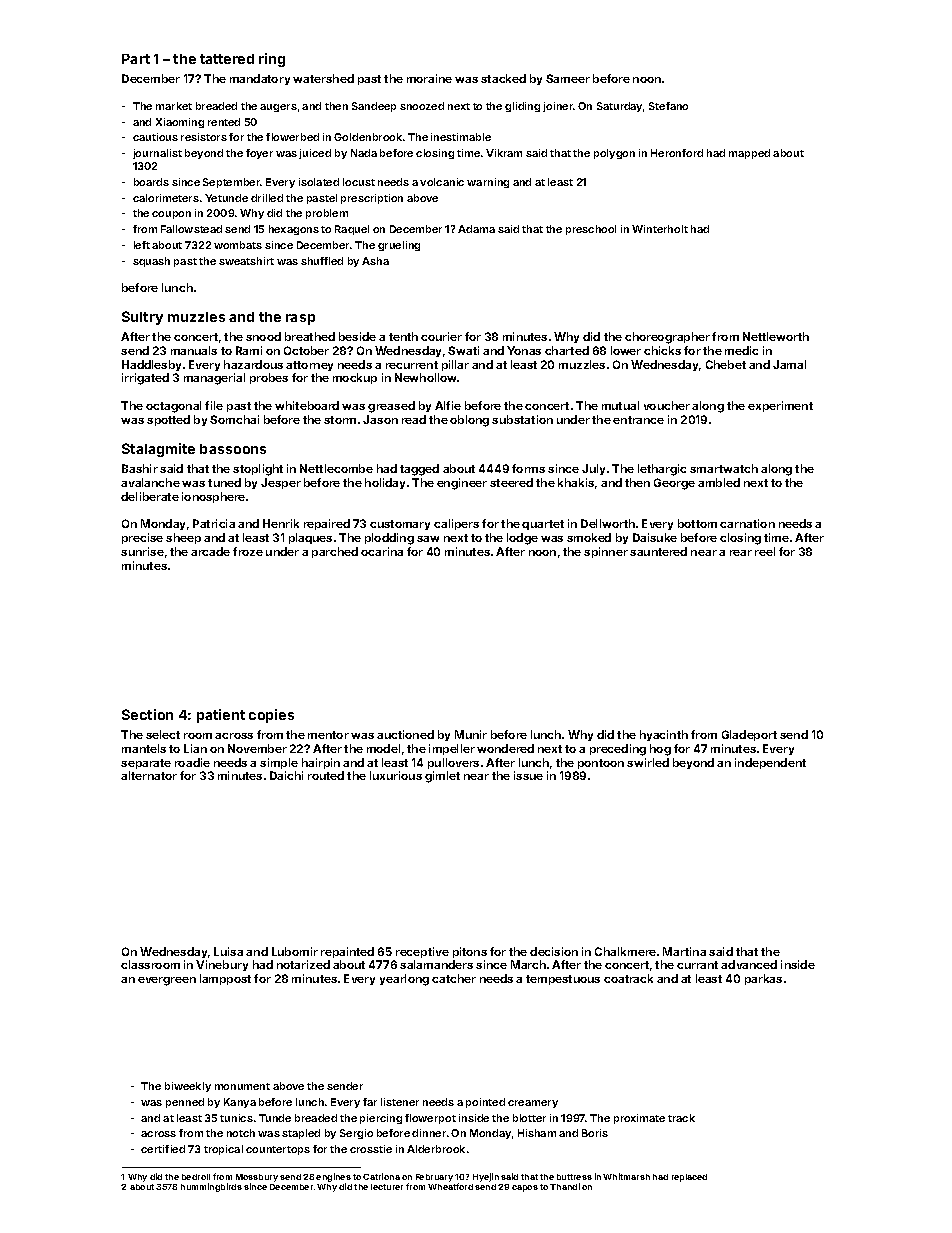  Describe the element at coordinates (422, 106) in the screenshot. I see `snoozed` at that location.
